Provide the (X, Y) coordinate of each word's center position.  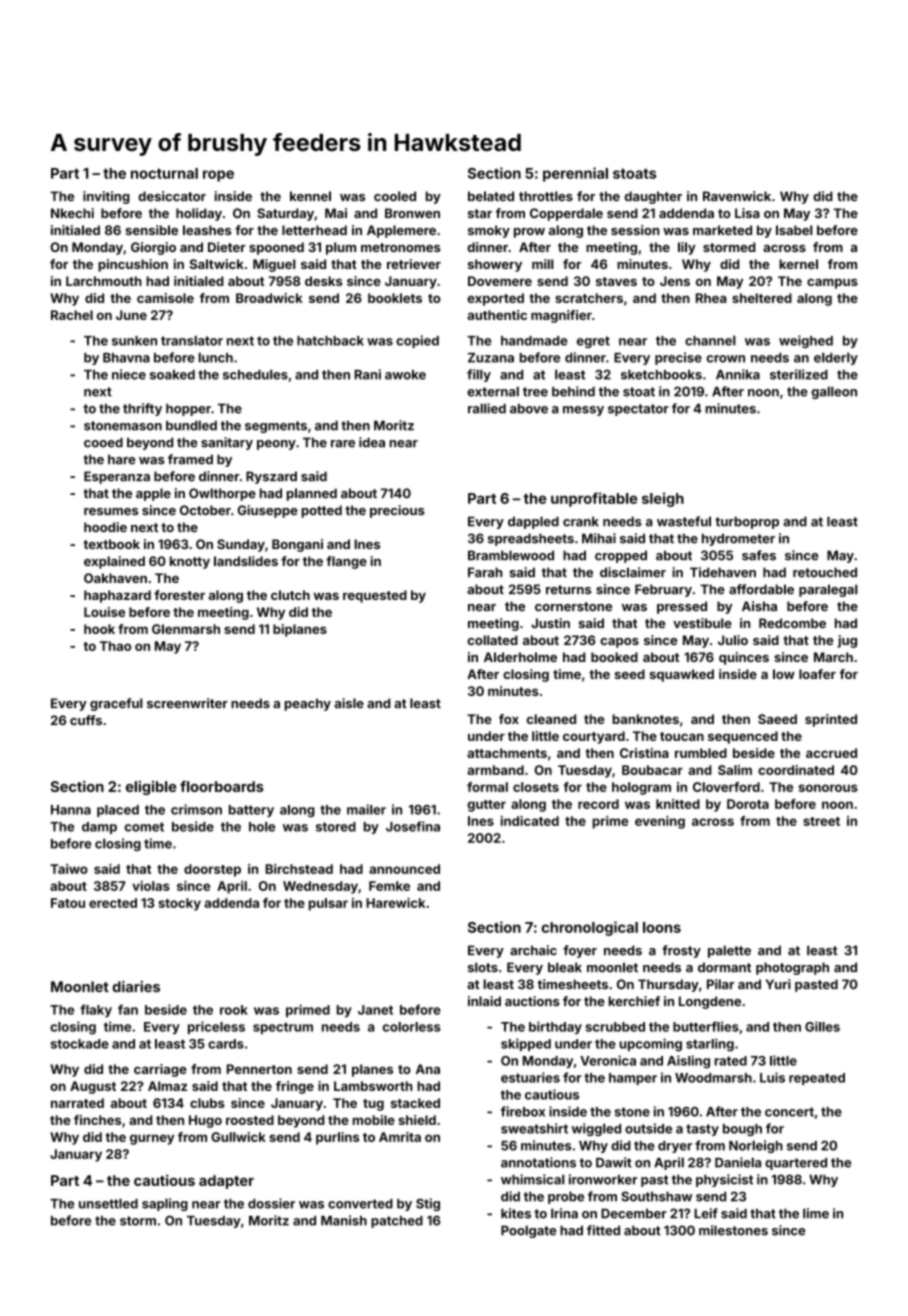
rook (234, 1010)
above (529, 409)
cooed (103, 442)
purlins (337, 1138)
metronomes (401, 247)
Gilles (822, 1026)
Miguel (274, 265)
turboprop (747, 522)
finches (97, 1120)
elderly (836, 358)
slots (483, 967)
